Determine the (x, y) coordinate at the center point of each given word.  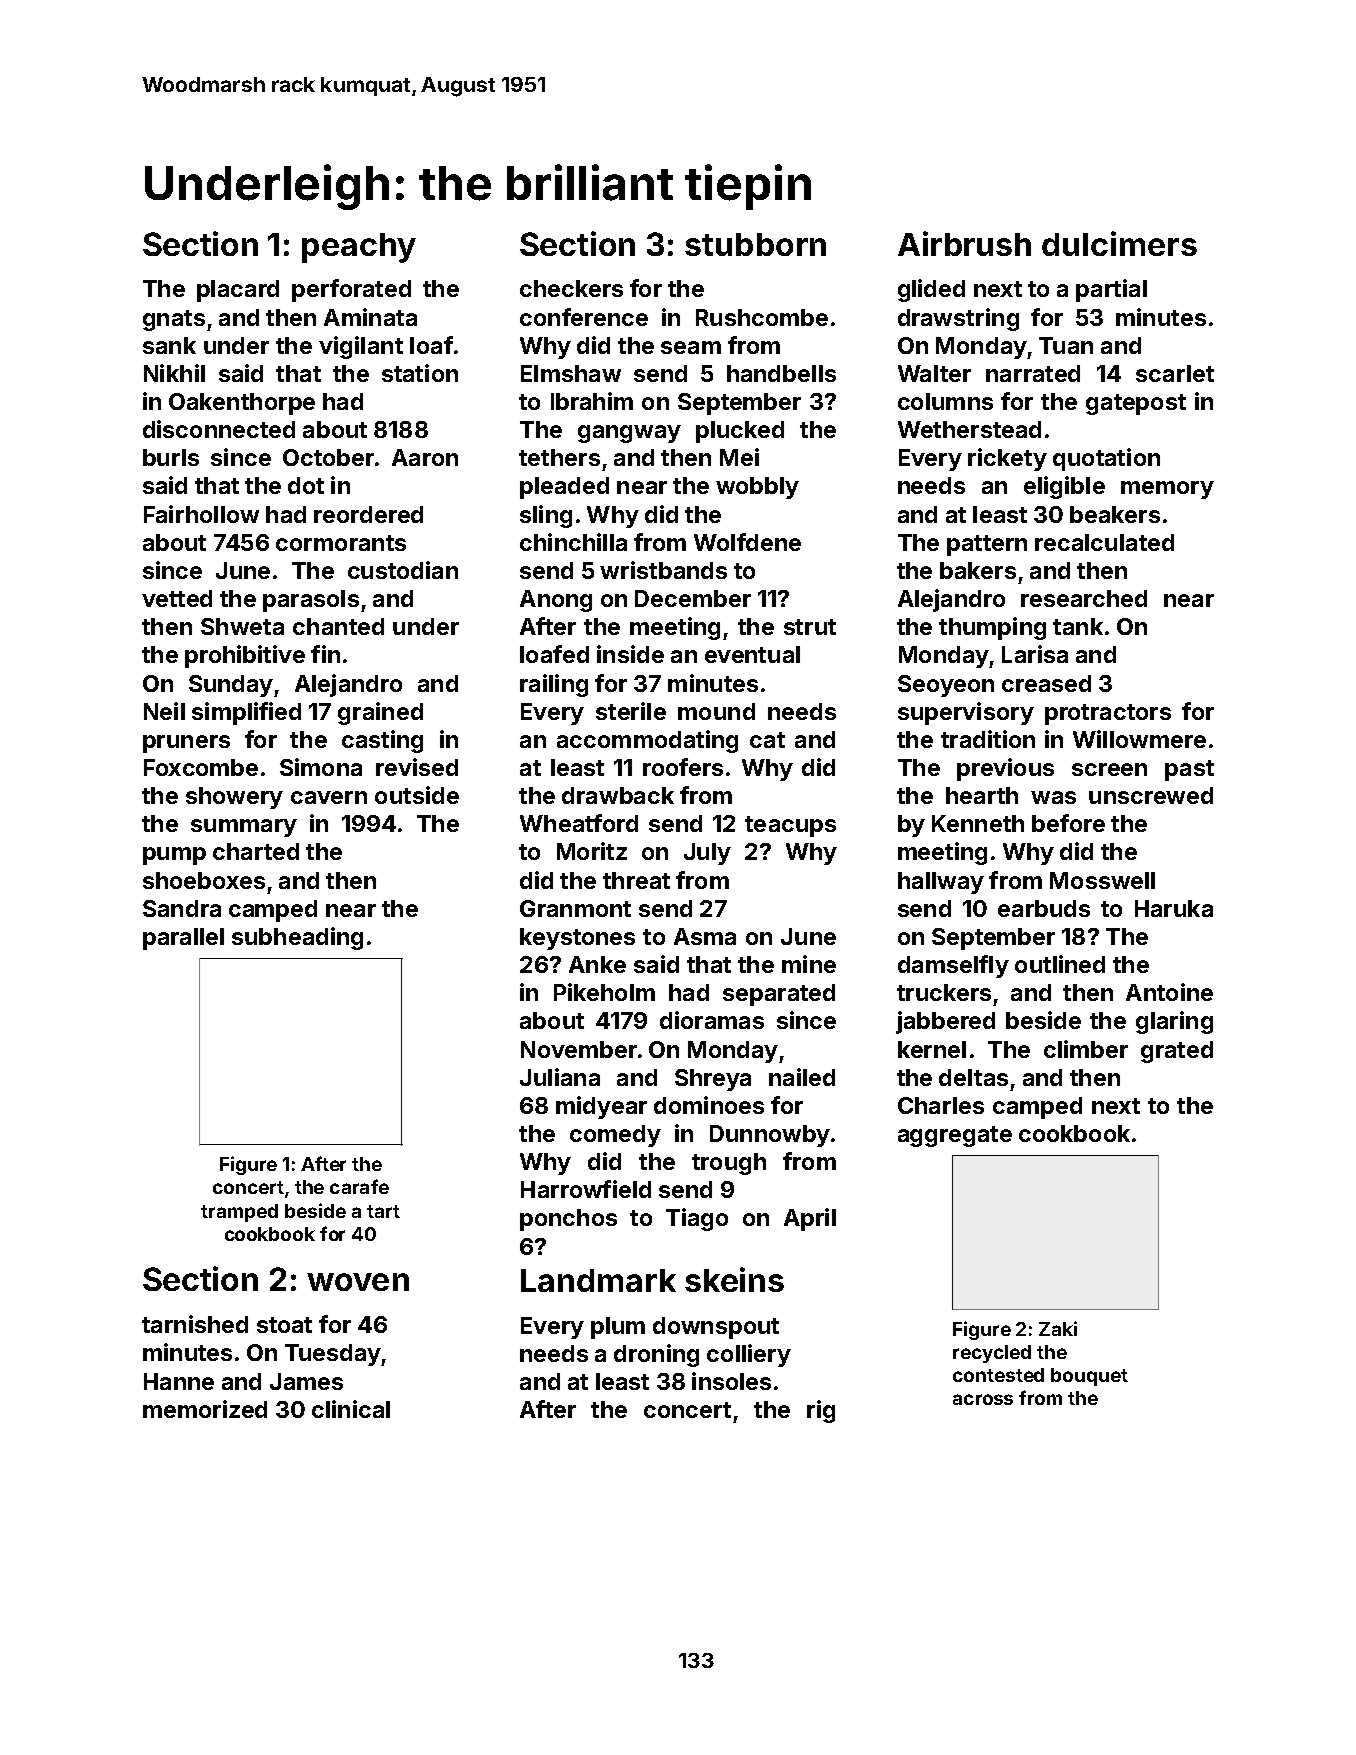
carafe (359, 1186)
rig (821, 1411)
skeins (734, 1279)
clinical (351, 1409)
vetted (177, 598)
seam (691, 347)
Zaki (1058, 1328)
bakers (978, 570)
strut (810, 627)
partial (1111, 290)
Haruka (1174, 908)
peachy (359, 248)
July (707, 854)
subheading (297, 938)
